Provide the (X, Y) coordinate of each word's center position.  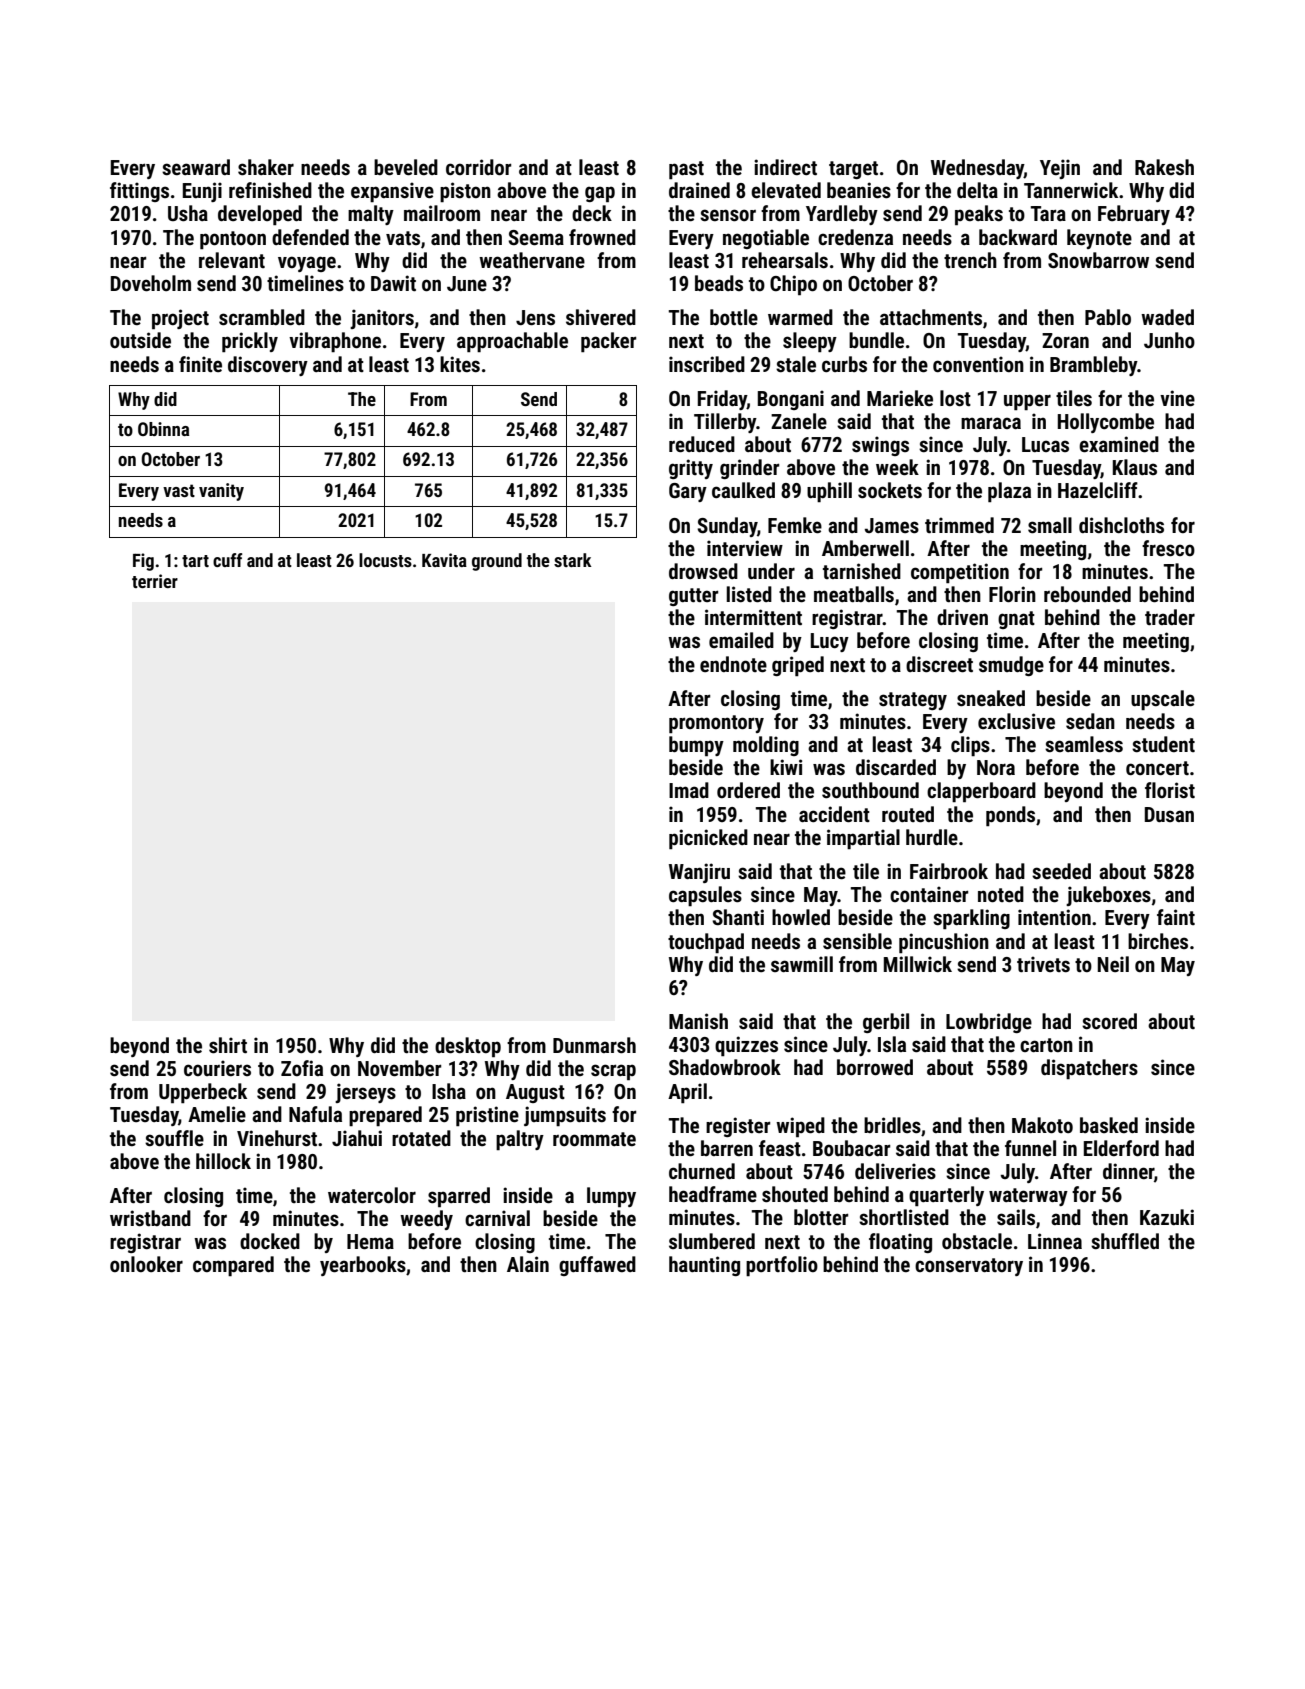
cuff (227, 560)
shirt (228, 1045)
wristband (150, 1218)
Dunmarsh (594, 1045)
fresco (1168, 548)
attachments (931, 317)
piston (465, 192)
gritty (691, 469)
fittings (139, 192)
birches (1158, 941)
